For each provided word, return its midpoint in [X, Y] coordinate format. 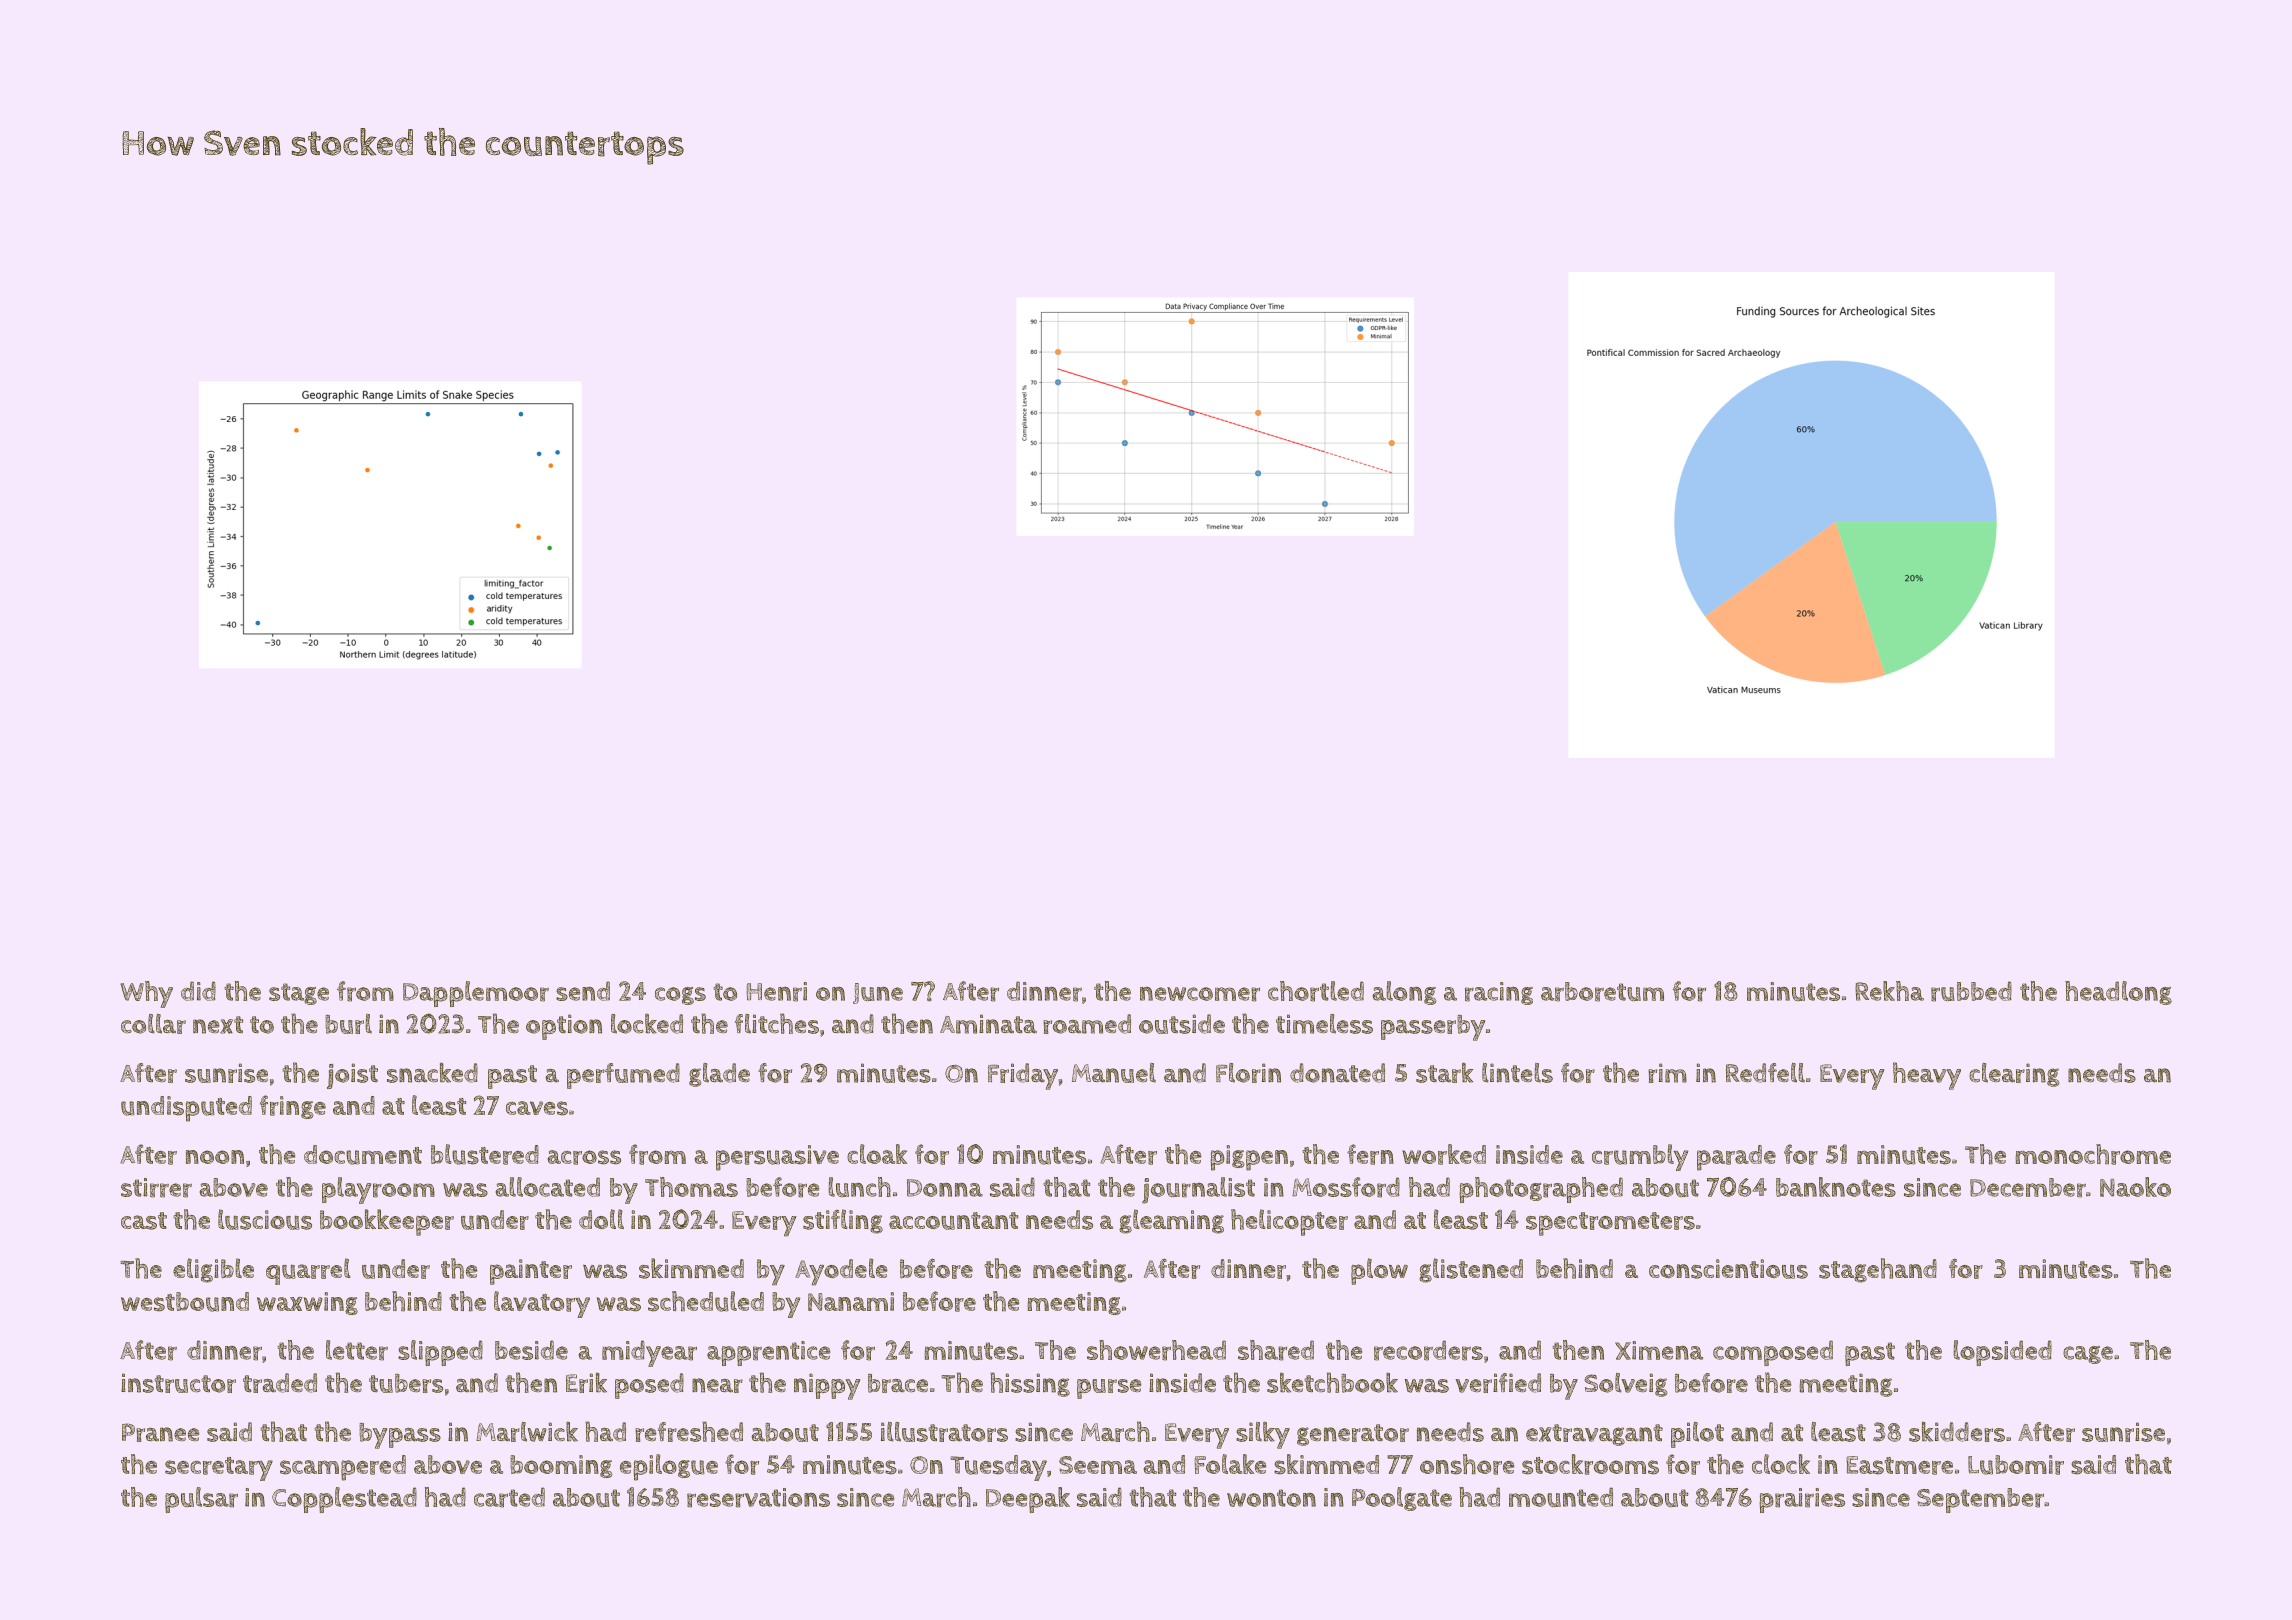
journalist [1198, 1190]
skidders [1957, 1432]
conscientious [1728, 1269]
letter [357, 1350]
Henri [776, 992]
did [198, 991]
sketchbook [1332, 1382]
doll [601, 1219]
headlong [2118, 993]
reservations [758, 1498]
